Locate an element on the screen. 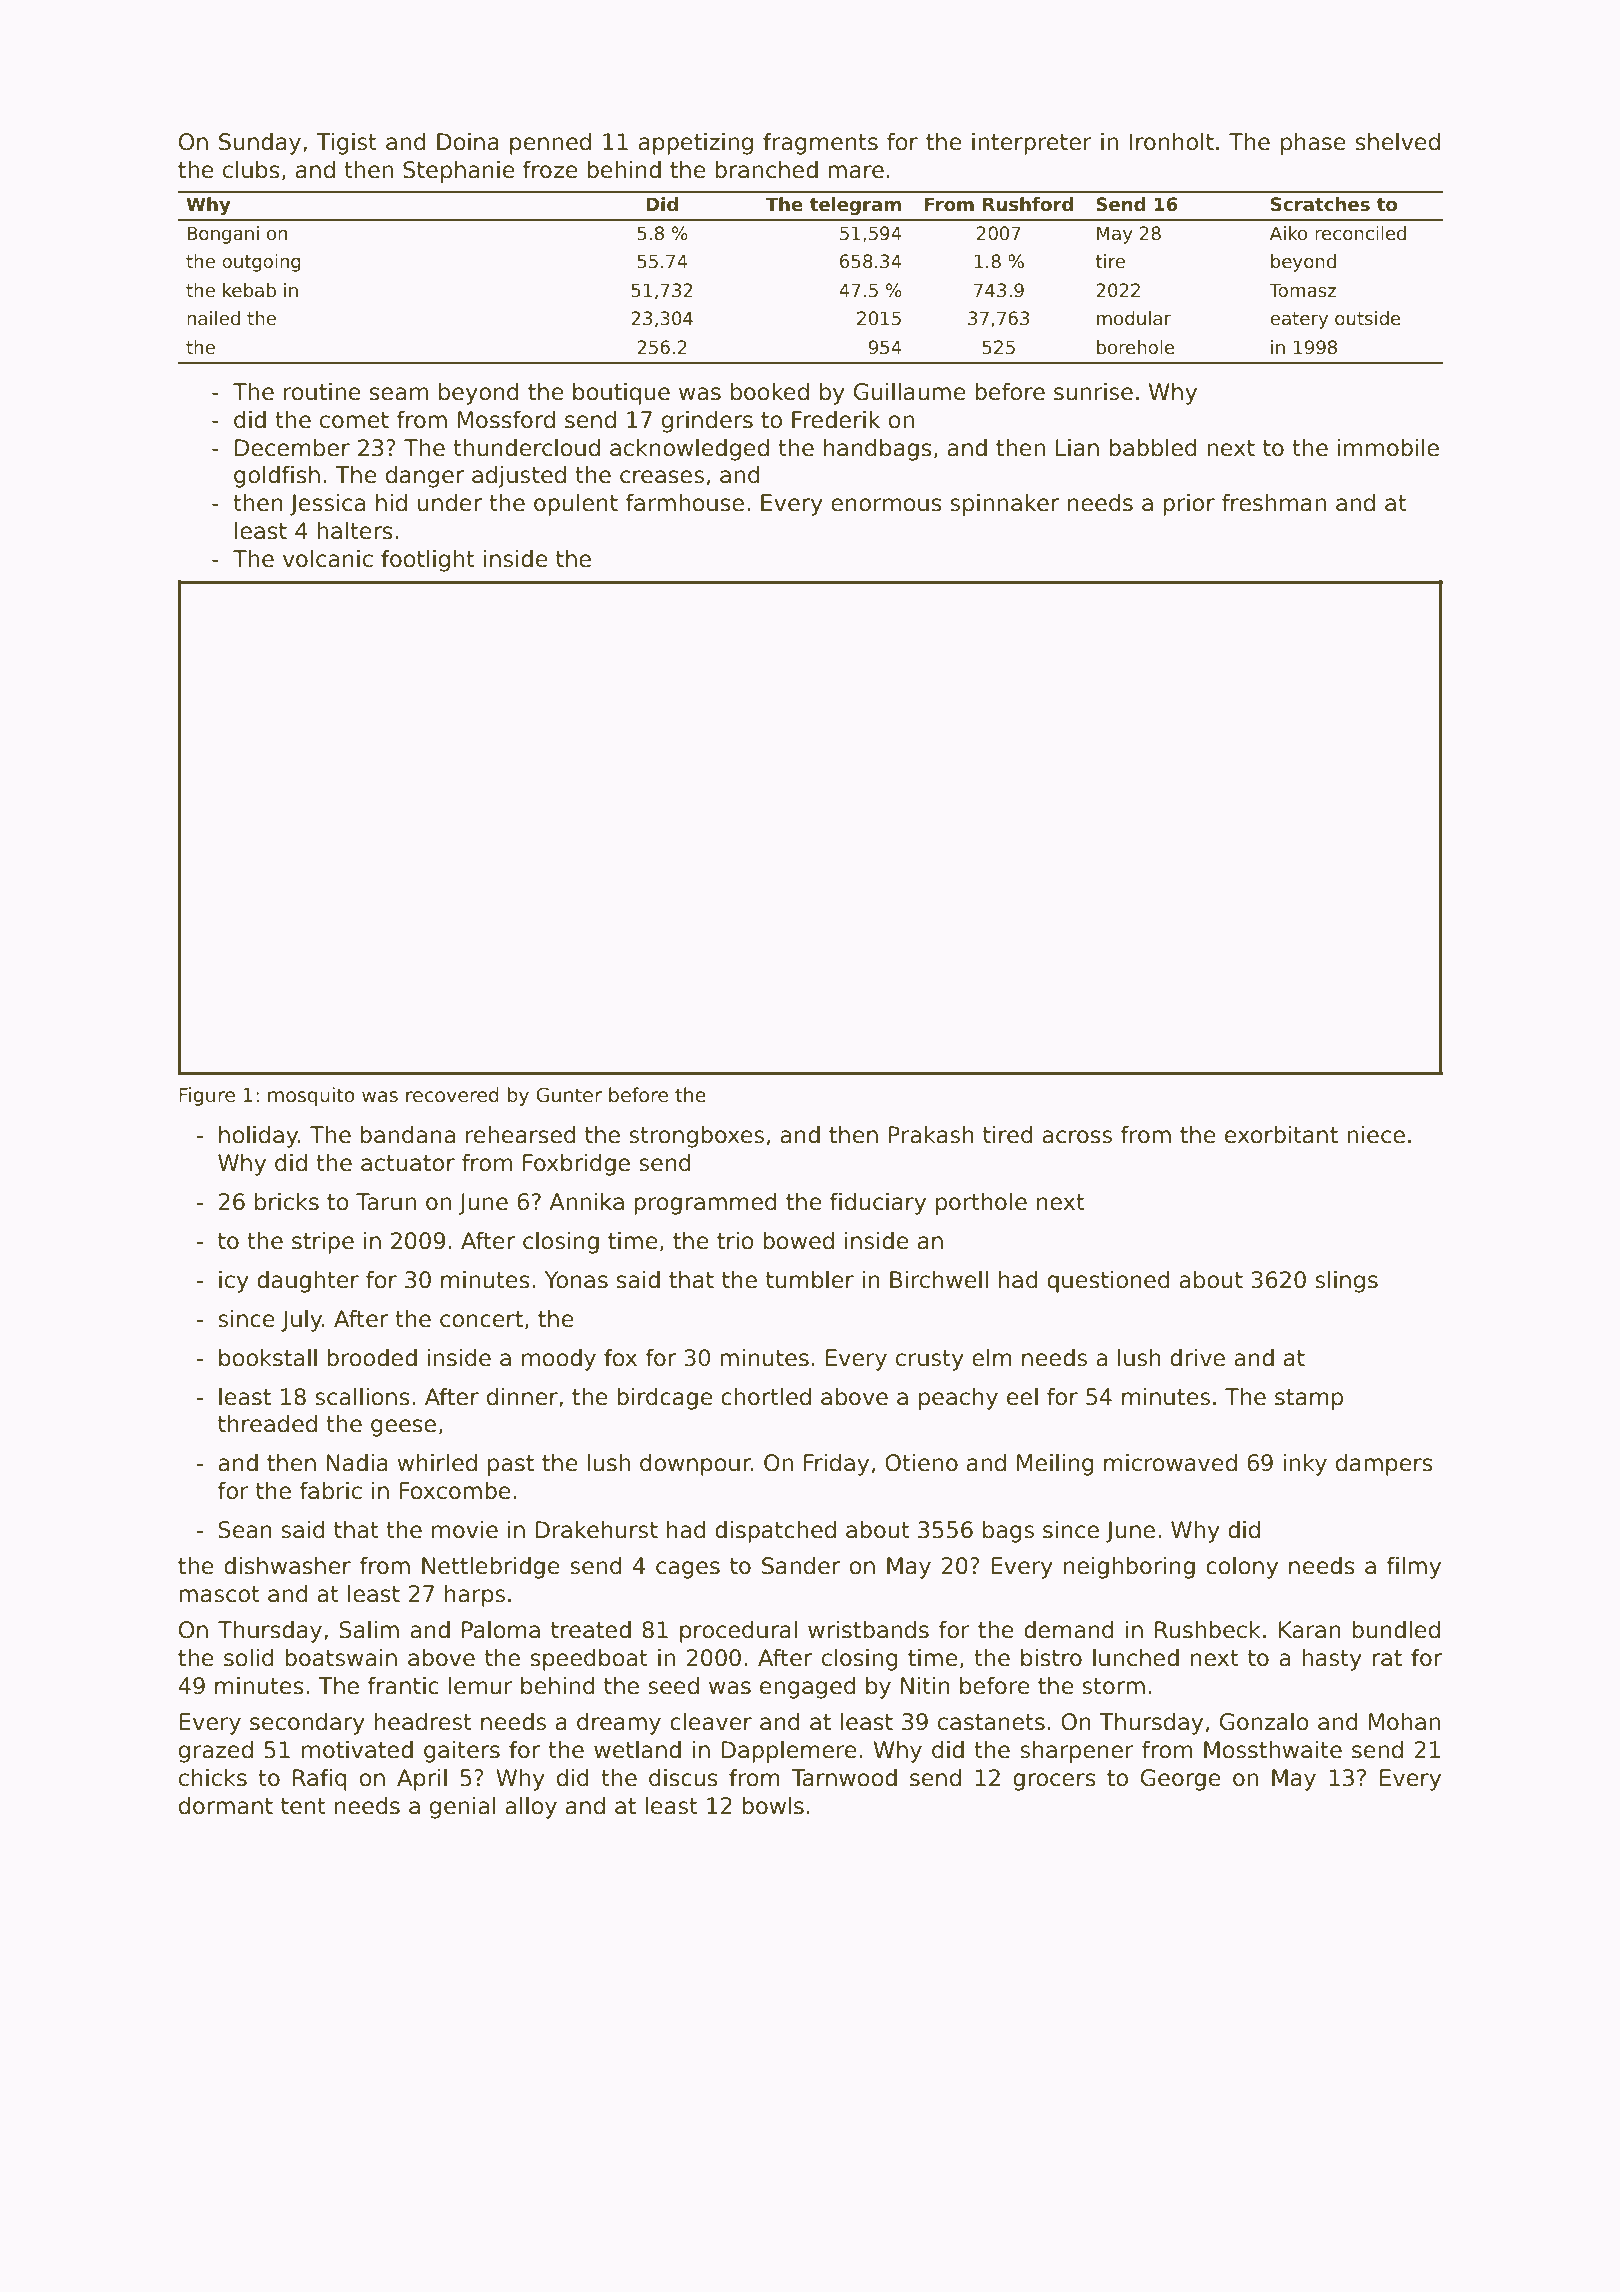  interpreter is located at coordinates (1032, 144).
